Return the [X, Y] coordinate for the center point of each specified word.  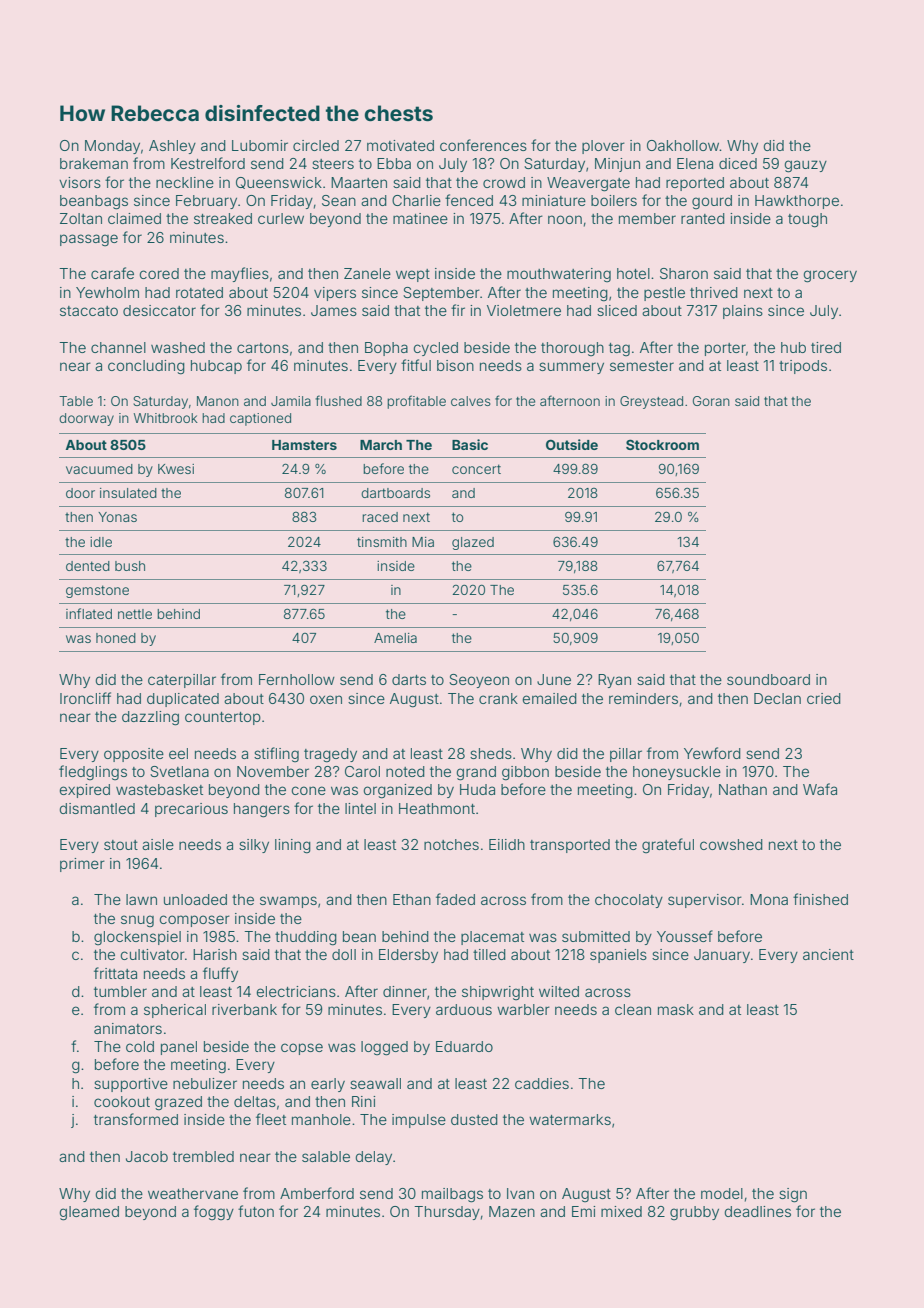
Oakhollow [683, 145]
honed [116, 638]
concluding [146, 367]
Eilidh [507, 844]
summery [571, 368]
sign [793, 1195]
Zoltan [81, 218]
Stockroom [662, 444]
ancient [828, 954]
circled [316, 145]
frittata [115, 973]
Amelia [395, 638]
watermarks [570, 1119]
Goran [711, 401]
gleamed [89, 1213]
